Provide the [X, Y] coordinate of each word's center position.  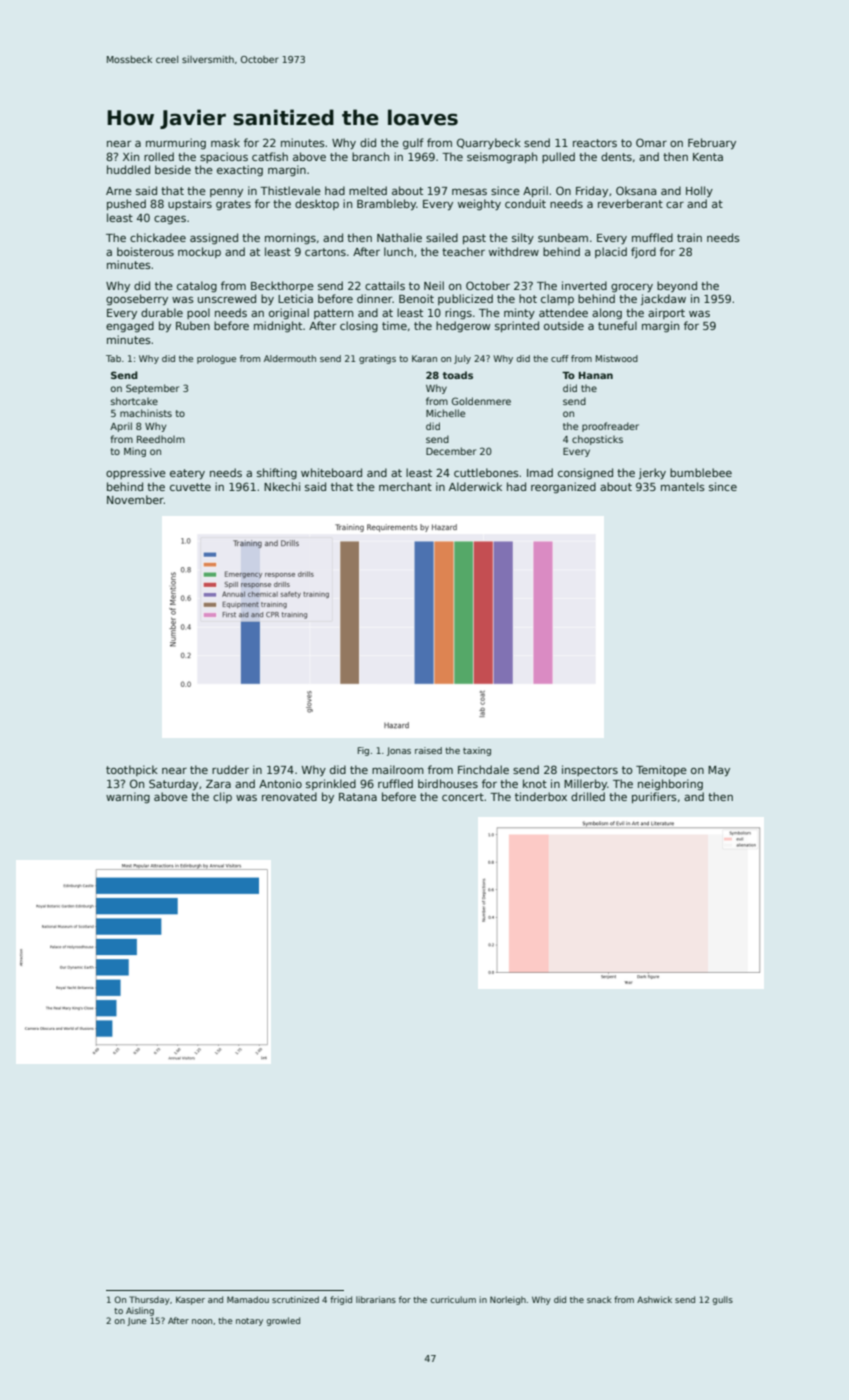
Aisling [140, 1311]
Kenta [708, 157]
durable [162, 312]
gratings [377, 359]
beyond [677, 286]
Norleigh [508, 1300]
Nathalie [399, 237]
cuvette [190, 487]
